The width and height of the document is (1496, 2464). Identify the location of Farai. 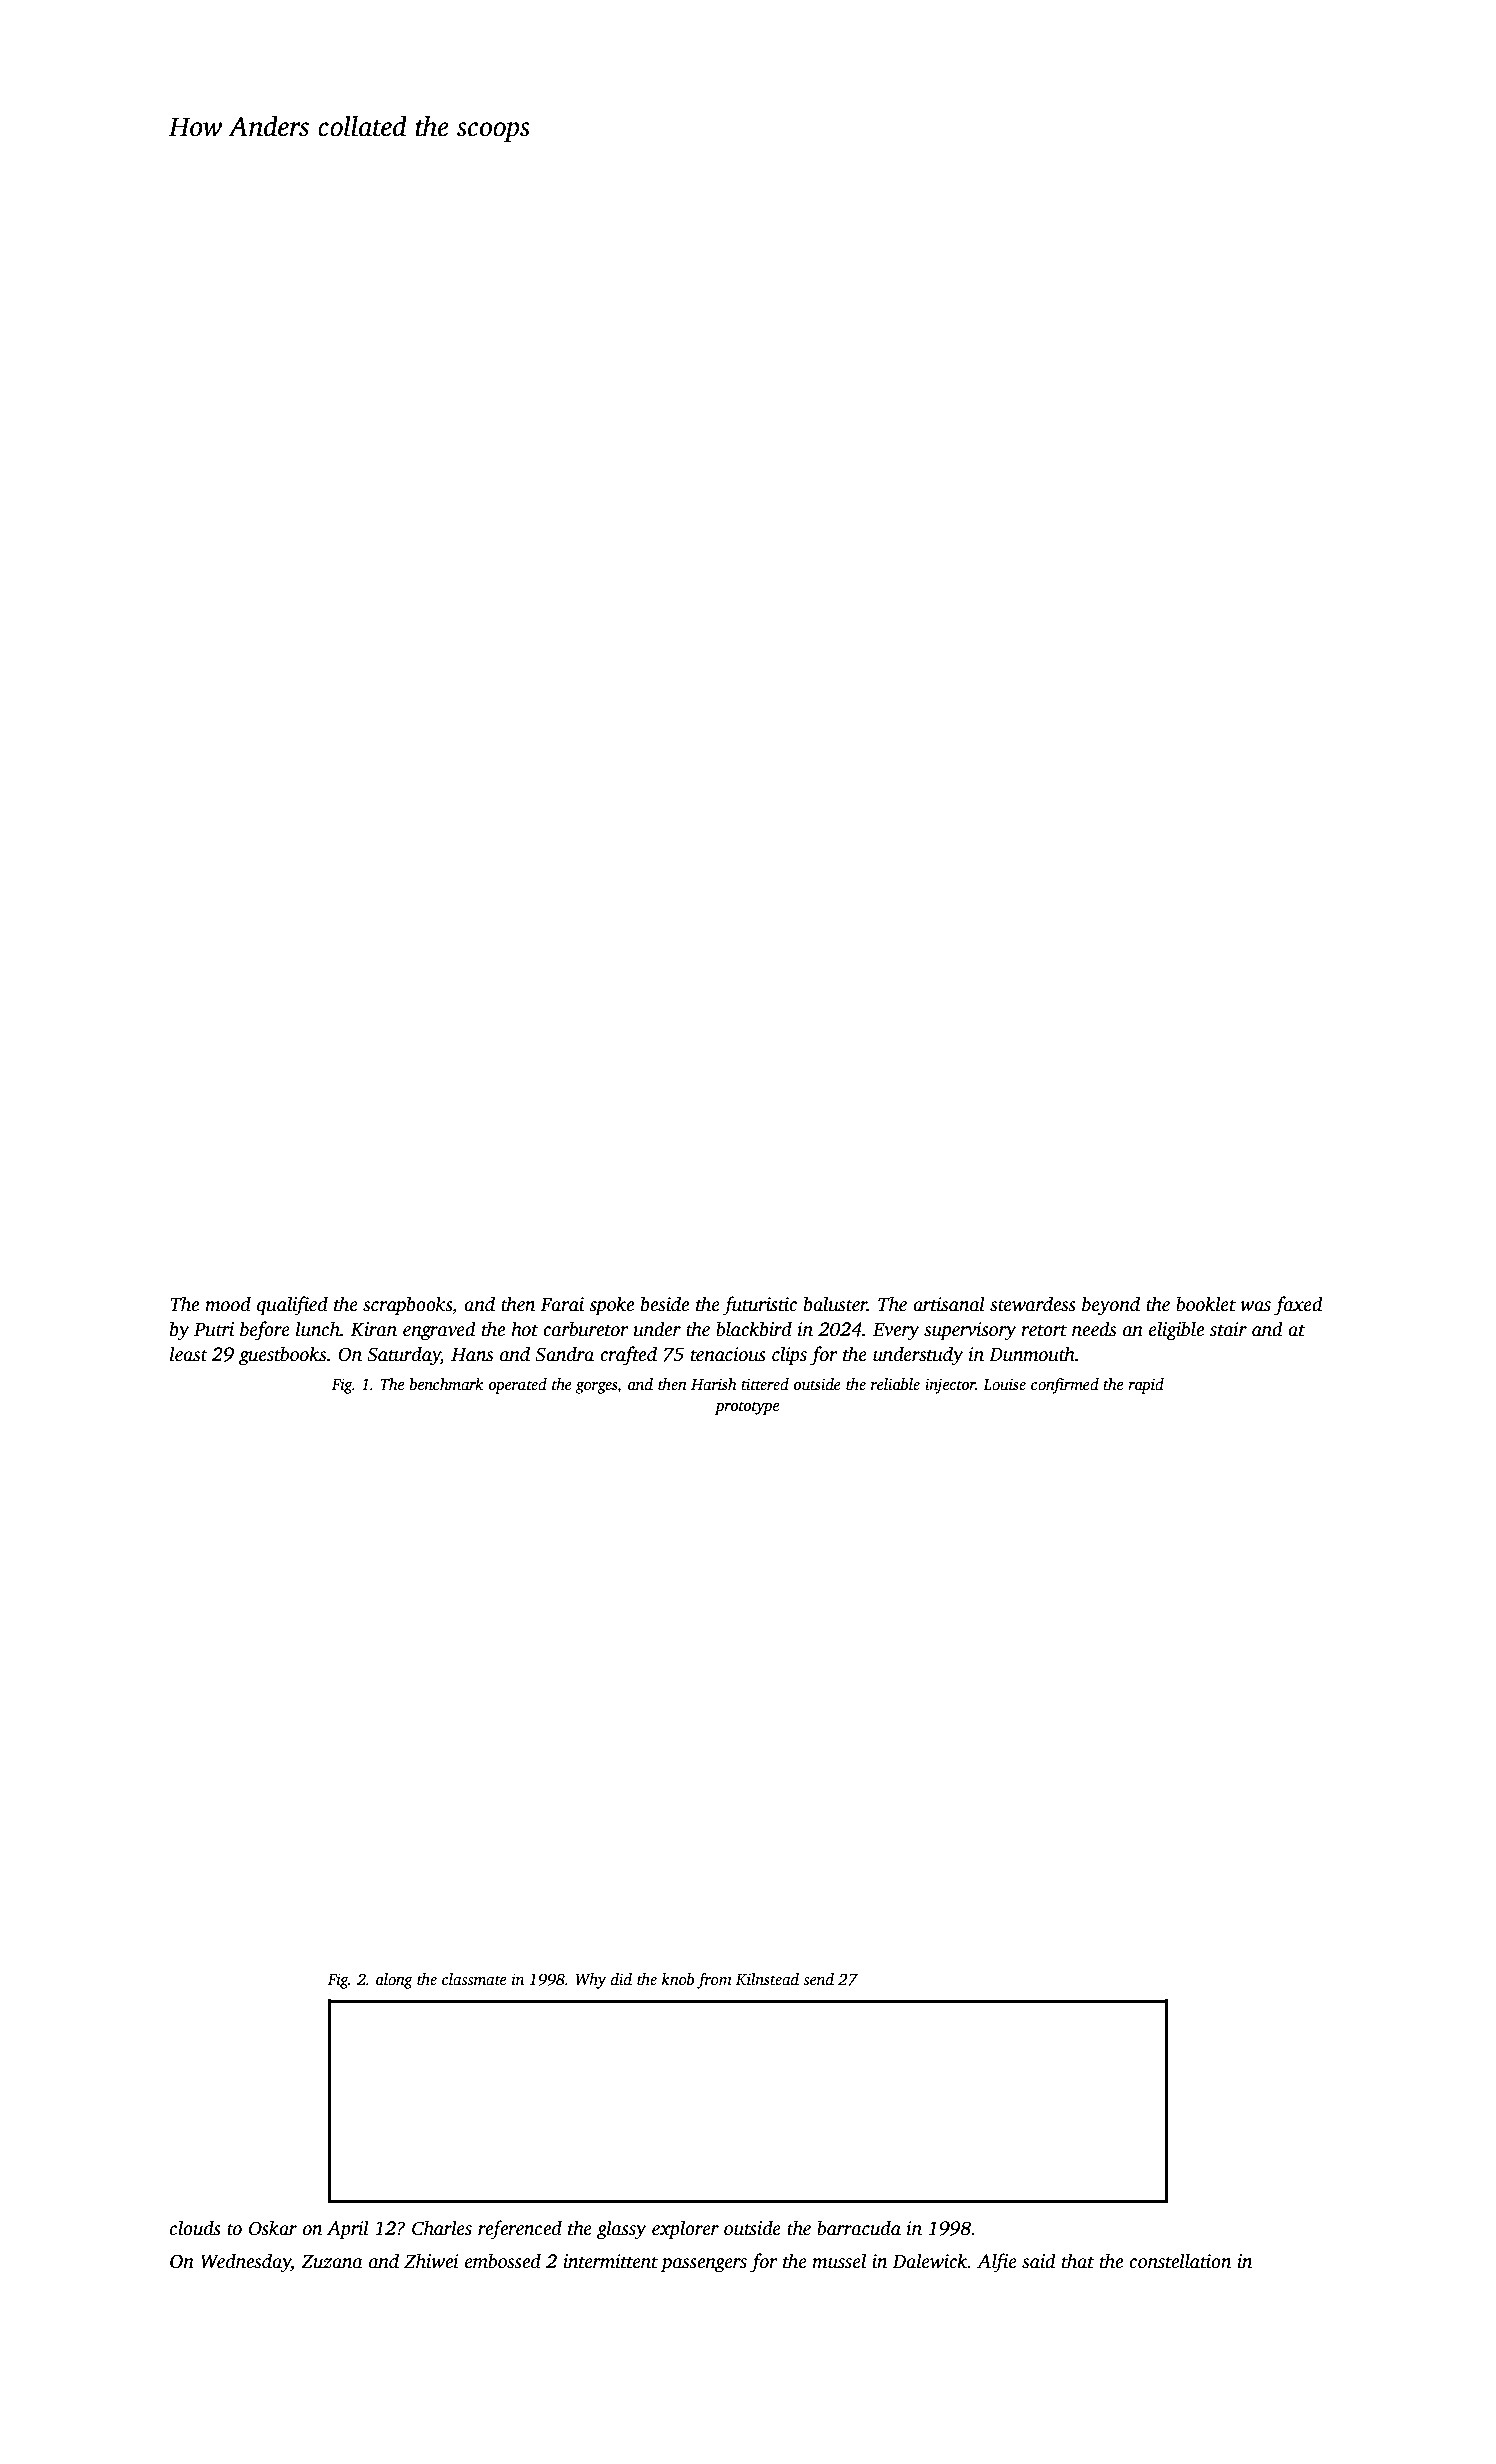
(562, 1304).
